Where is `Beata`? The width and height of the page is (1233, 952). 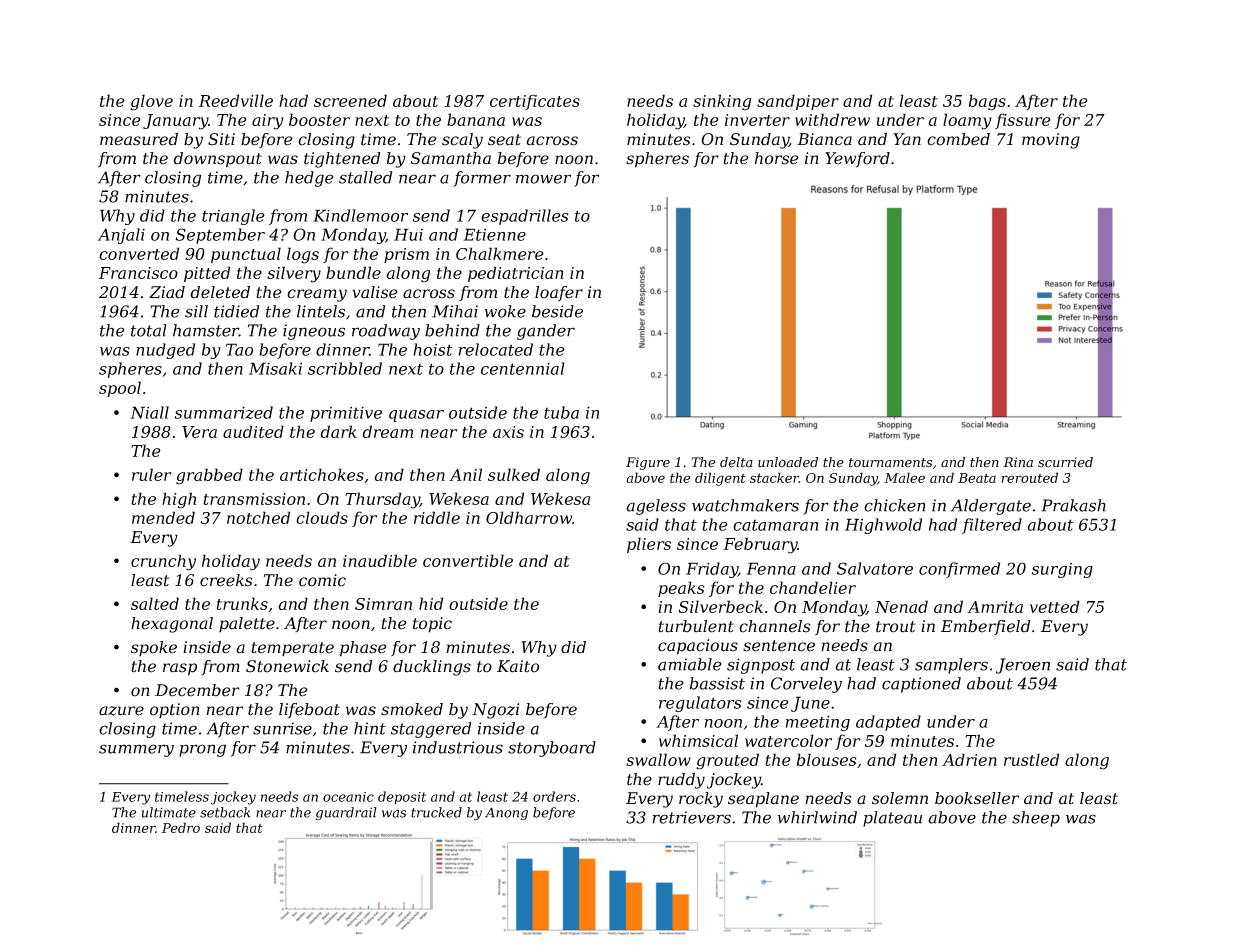 Beata is located at coordinates (977, 478).
